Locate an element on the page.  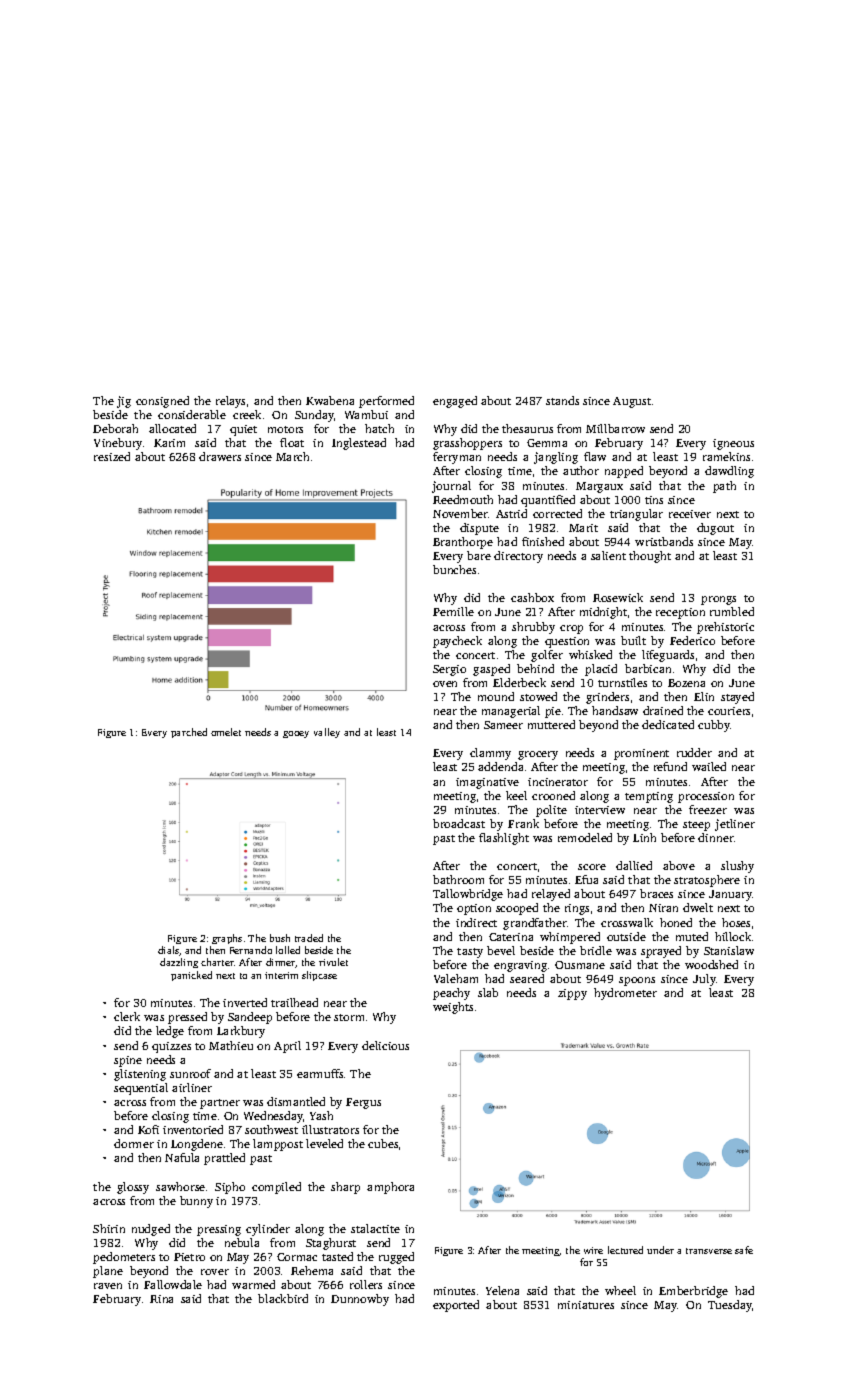
performed is located at coordinates (386, 402).
